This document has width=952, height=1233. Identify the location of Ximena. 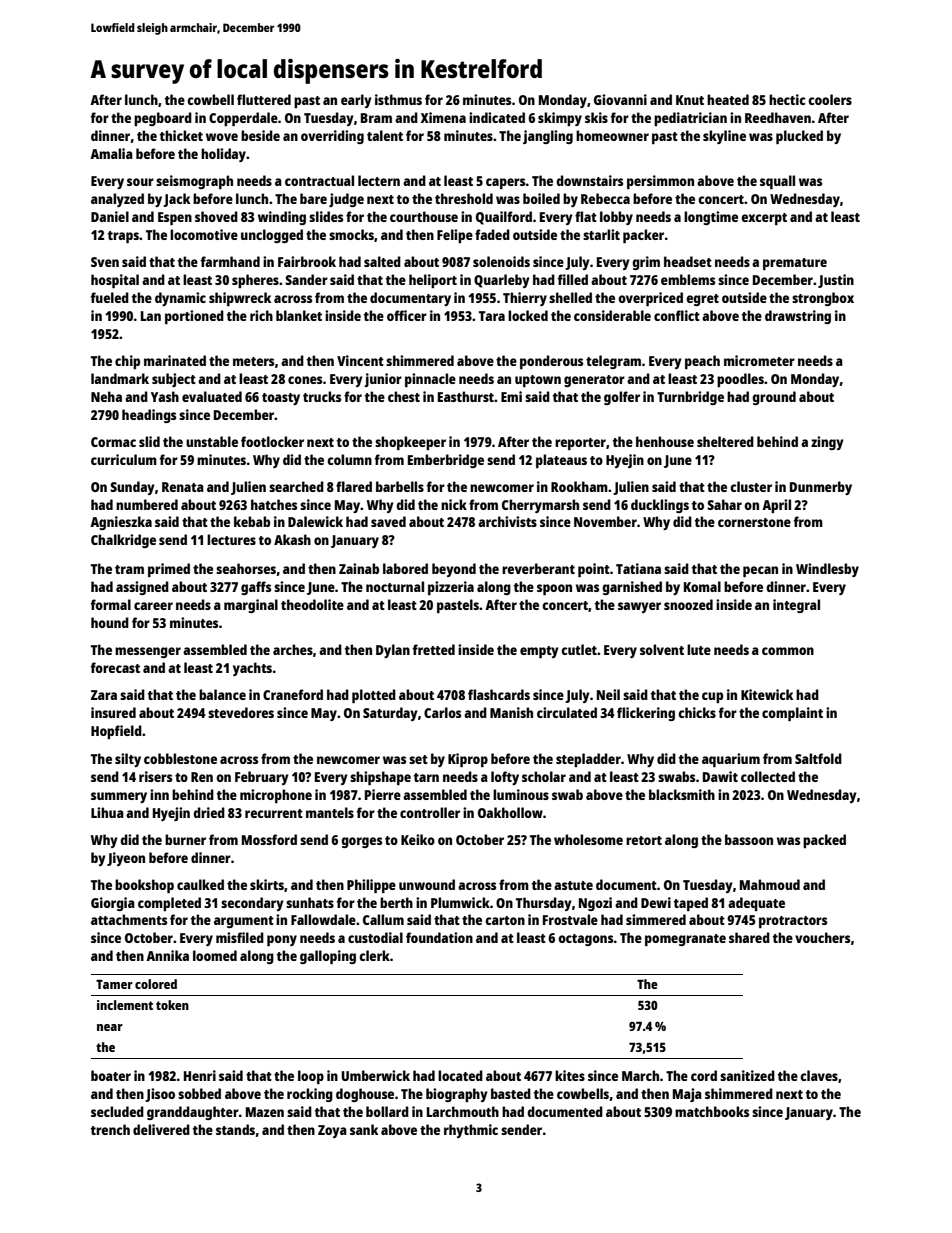
(443, 117).
